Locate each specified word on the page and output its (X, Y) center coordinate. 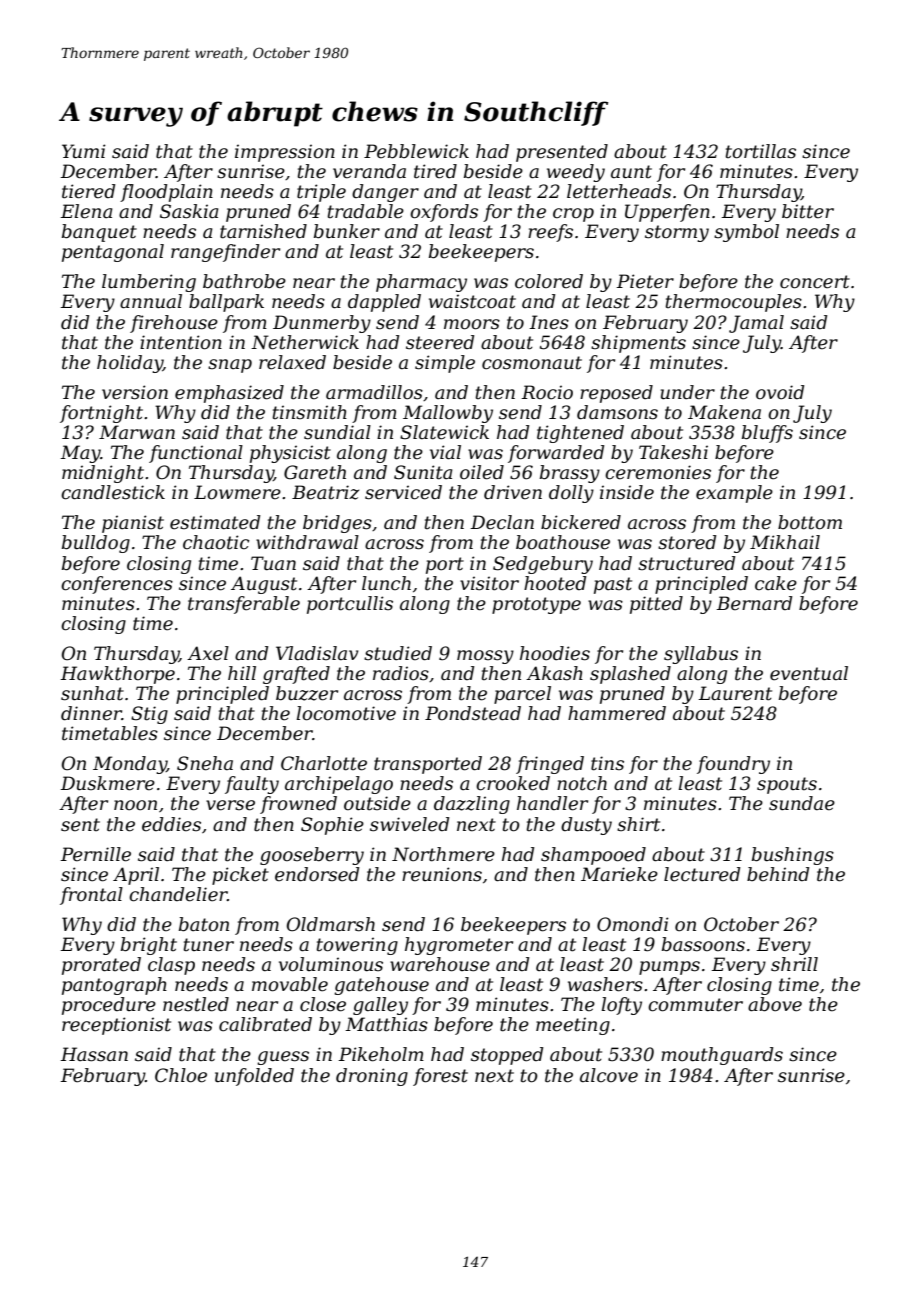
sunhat (92, 693)
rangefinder (225, 253)
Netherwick (305, 342)
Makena (724, 412)
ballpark (226, 303)
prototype (536, 605)
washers (605, 984)
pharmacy (421, 283)
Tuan (273, 563)
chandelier (178, 894)
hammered (617, 713)
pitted (656, 605)
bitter (808, 211)
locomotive (346, 713)
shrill (794, 964)
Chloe (181, 1075)
